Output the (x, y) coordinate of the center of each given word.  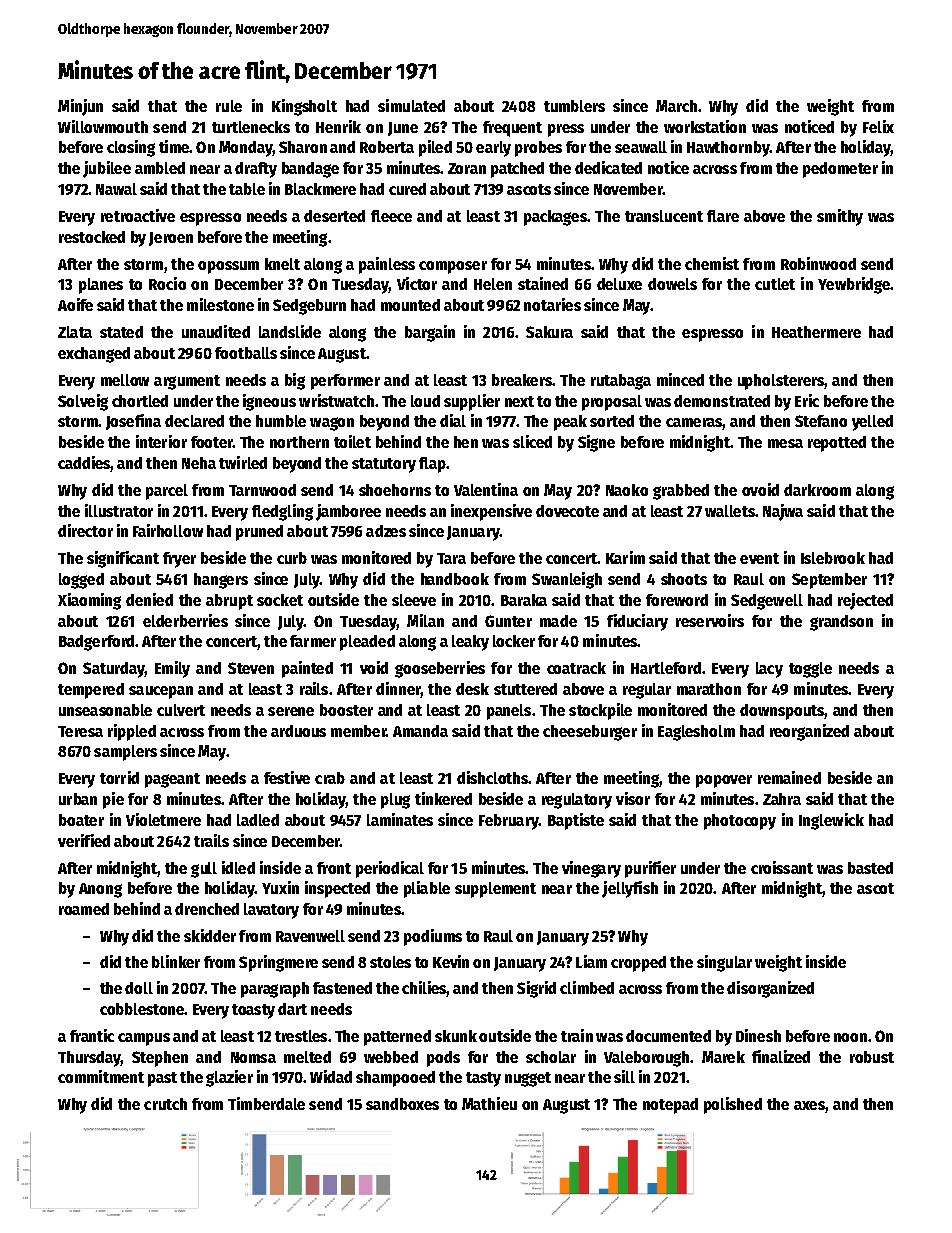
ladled (258, 820)
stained (543, 283)
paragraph (275, 990)
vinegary (591, 869)
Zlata (75, 332)
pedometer (840, 170)
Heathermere (816, 332)
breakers (522, 380)
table (247, 189)
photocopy (740, 822)
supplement (495, 890)
